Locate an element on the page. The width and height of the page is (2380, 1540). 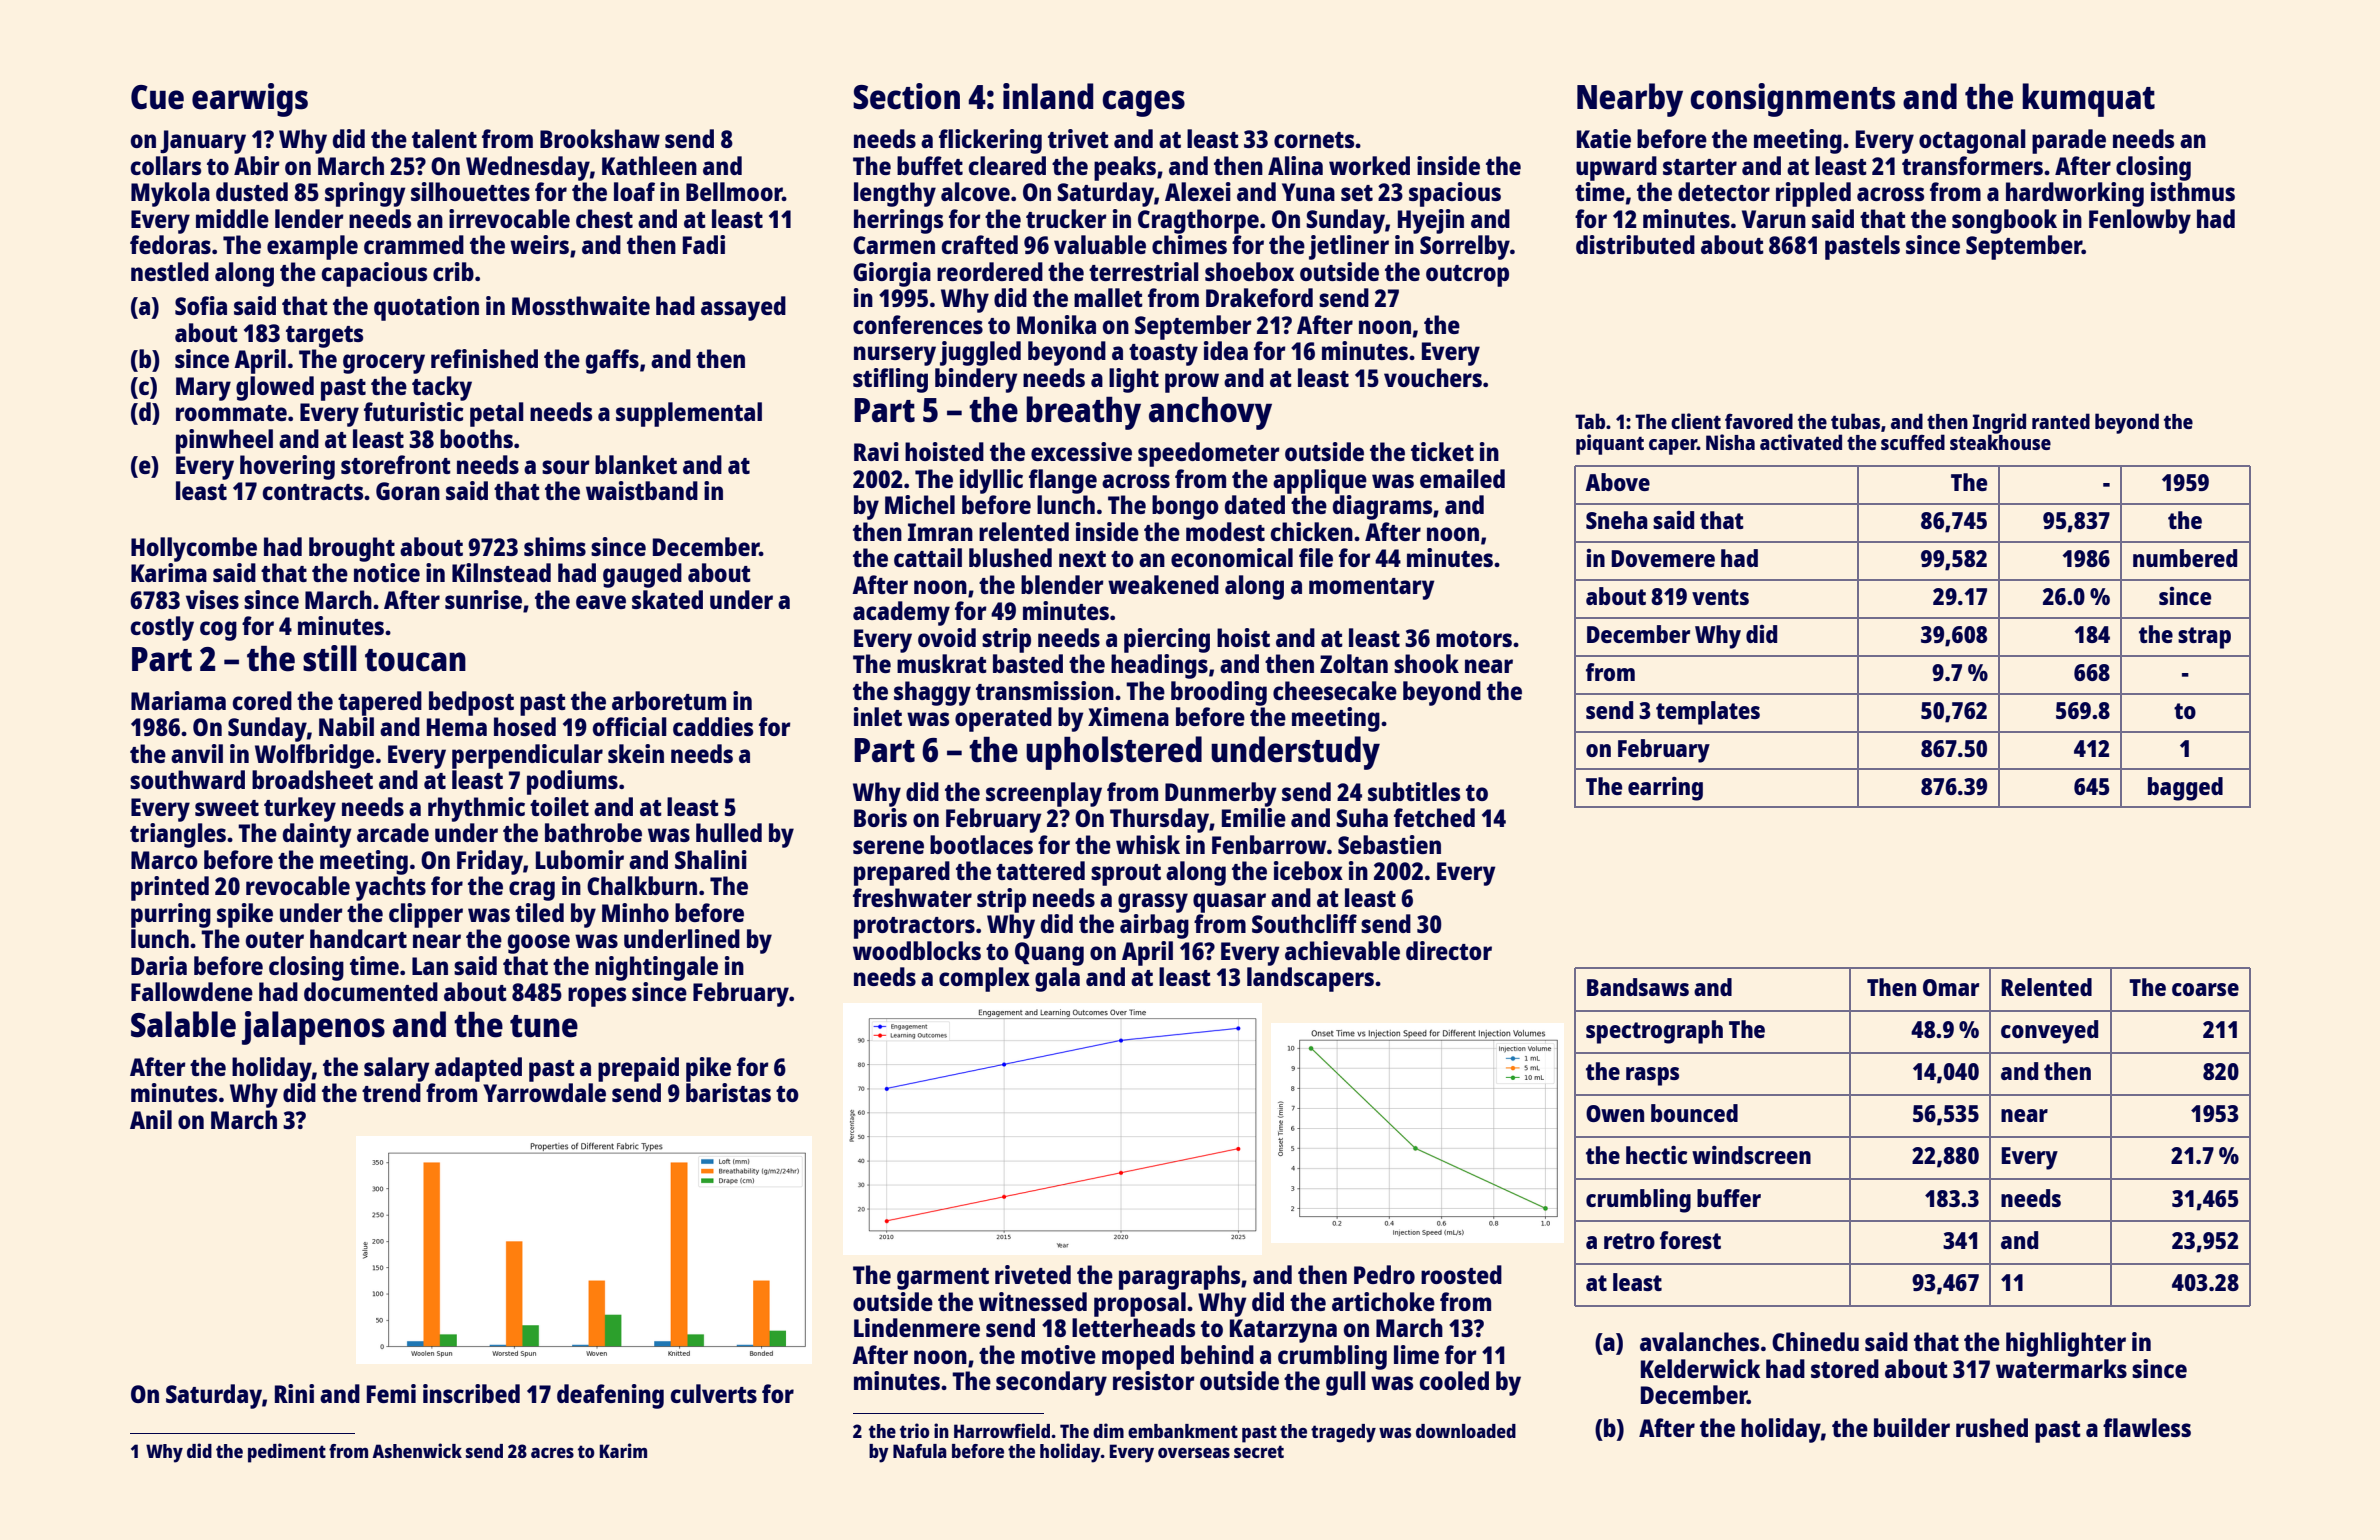
rasps is located at coordinates (1652, 1076).
